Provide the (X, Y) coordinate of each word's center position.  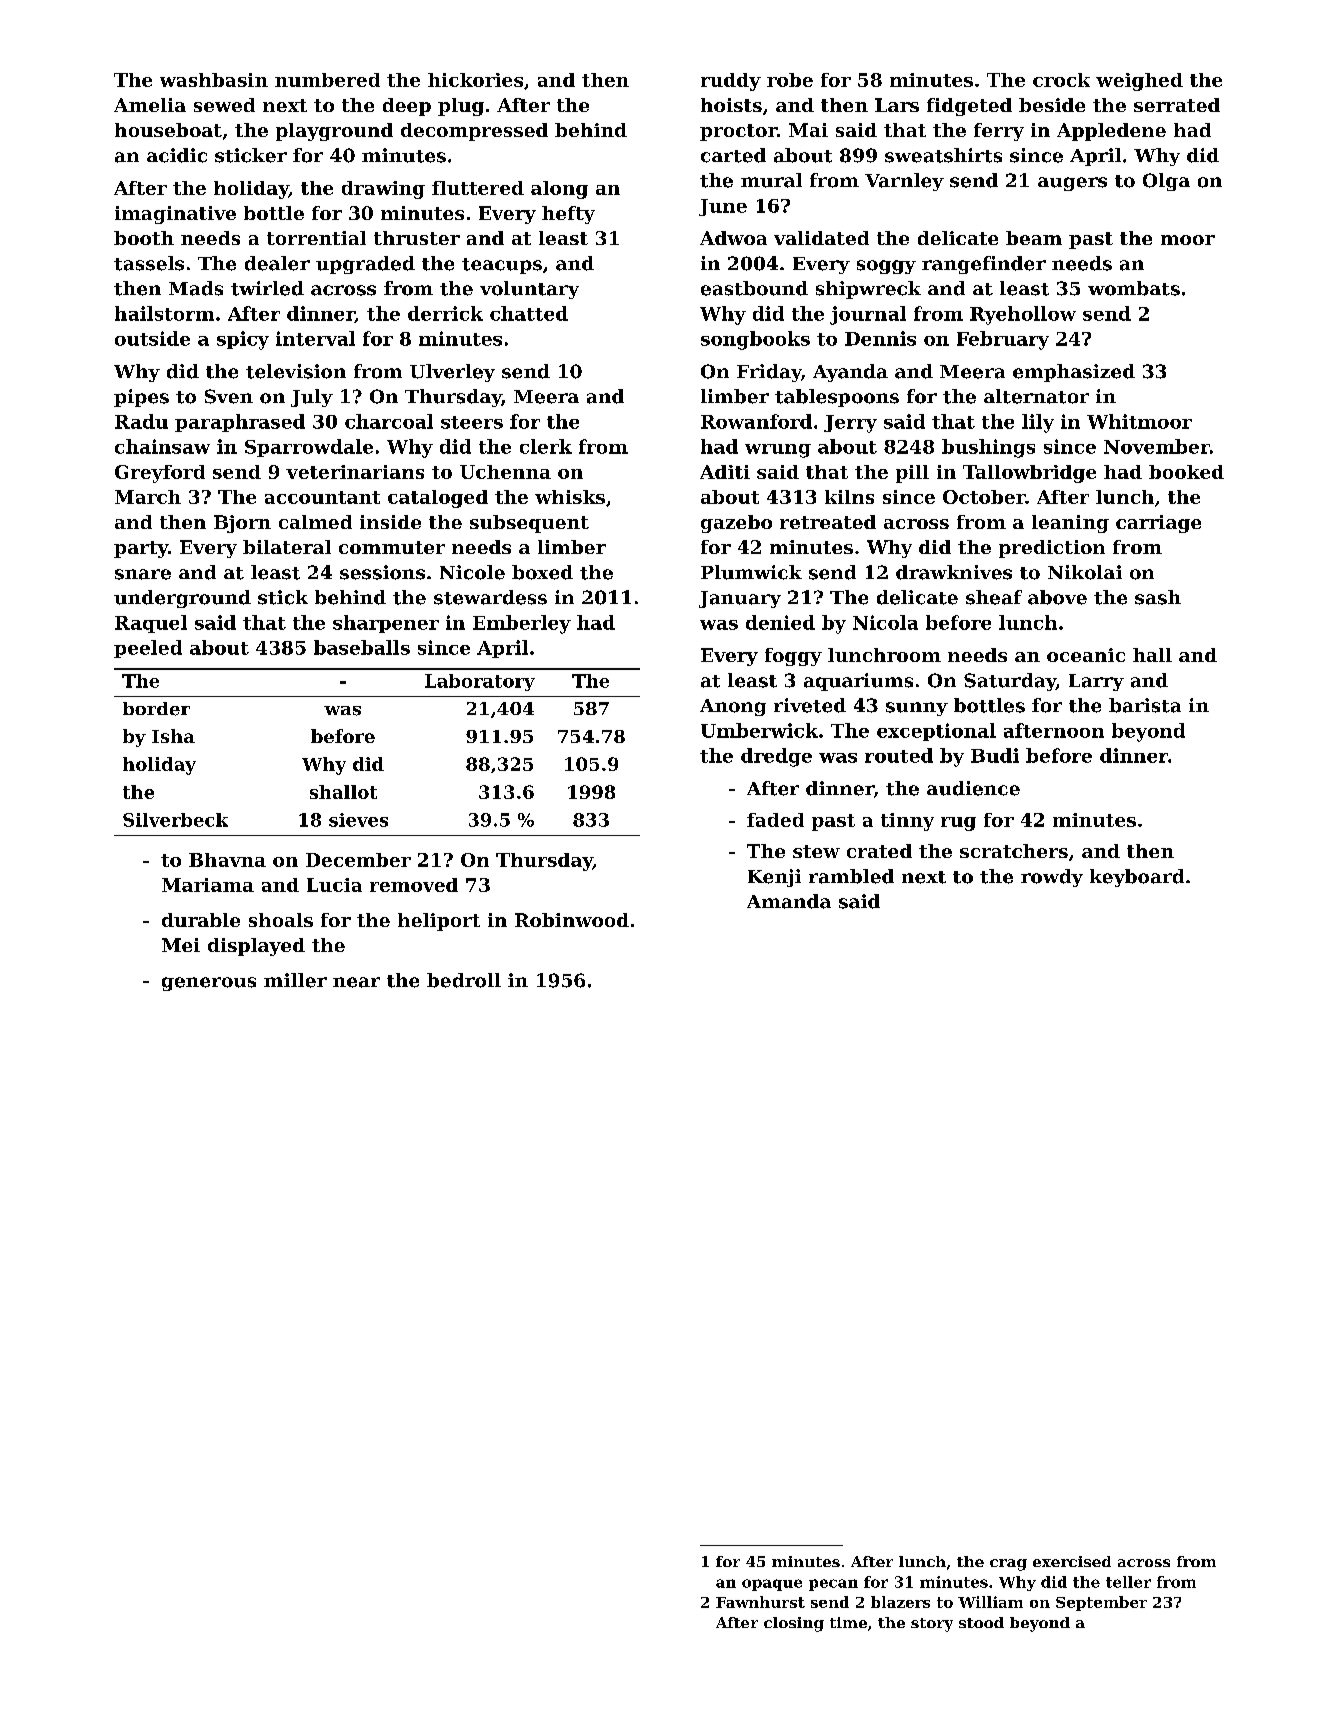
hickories (475, 80)
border (156, 709)
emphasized (1074, 373)
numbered (327, 80)
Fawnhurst (760, 1602)
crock (1061, 80)
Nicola (885, 622)
